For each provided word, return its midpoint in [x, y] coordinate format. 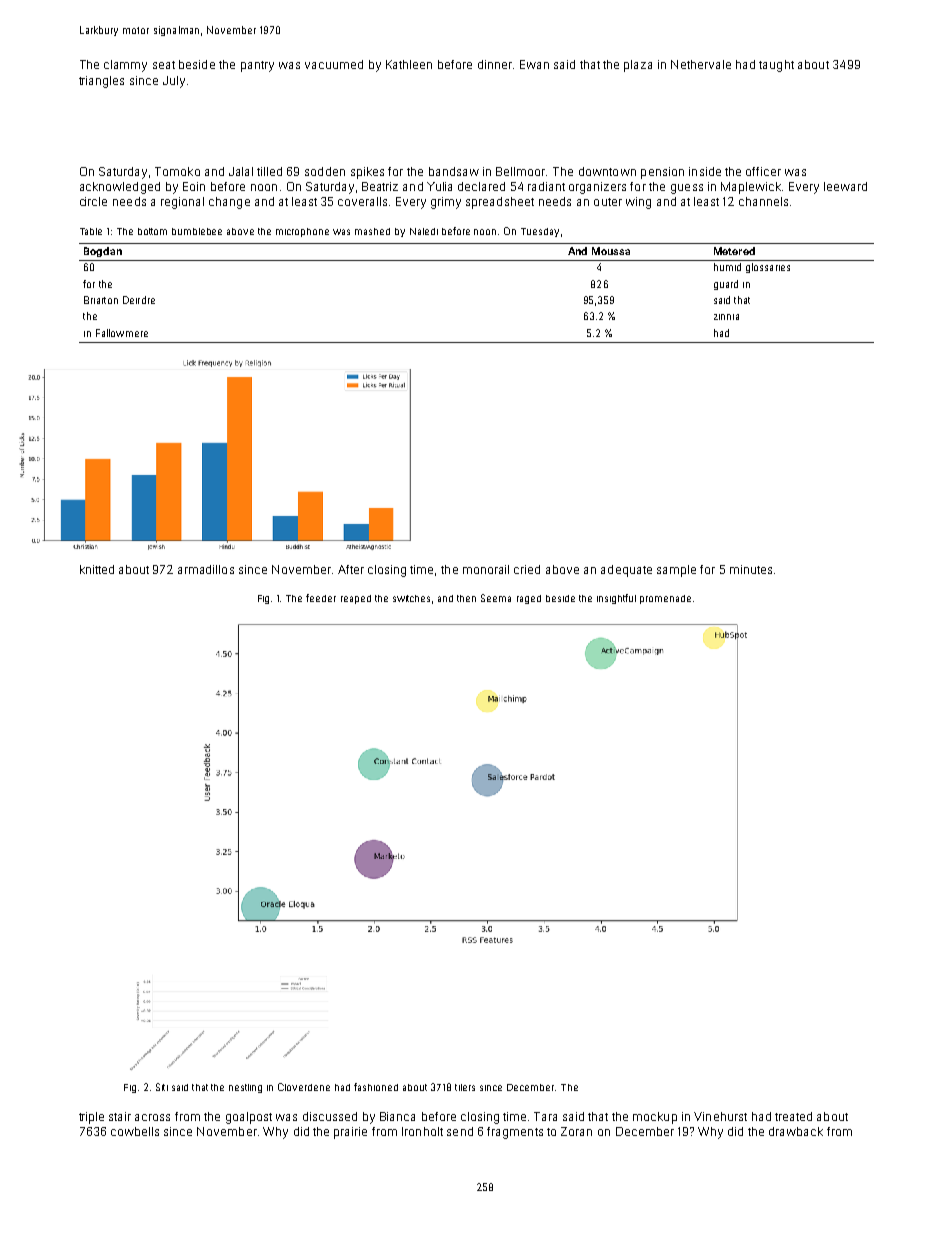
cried [527, 569]
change [229, 203]
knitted [97, 569]
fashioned [376, 1087]
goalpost [249, 1118]
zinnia [726, 317]
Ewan [534, 64]
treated [793, 1116]
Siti [162, 1087]
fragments [515, 1133]
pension [662, 173]
